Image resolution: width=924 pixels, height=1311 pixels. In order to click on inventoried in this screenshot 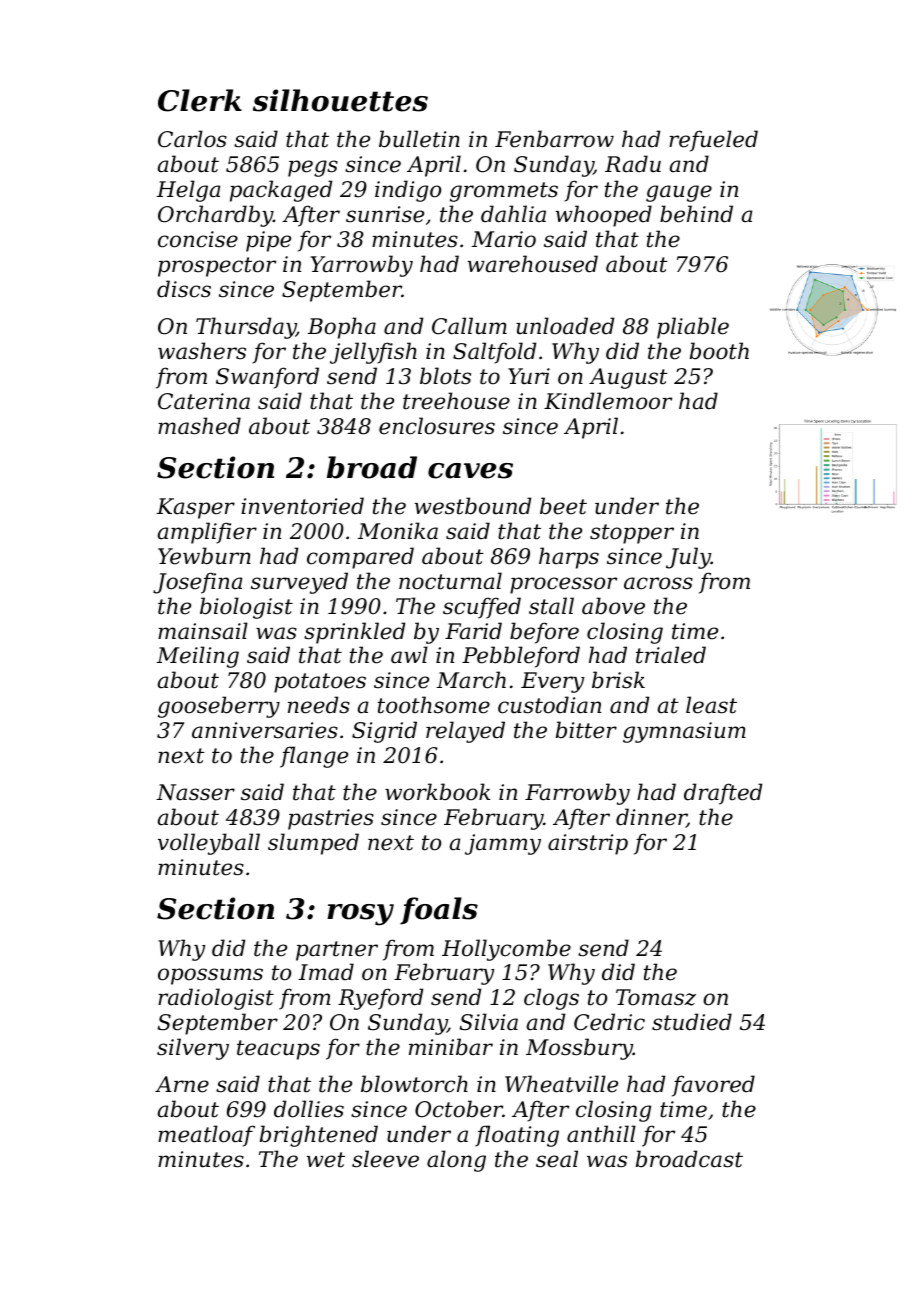, I will do `click(302, 506)`.
